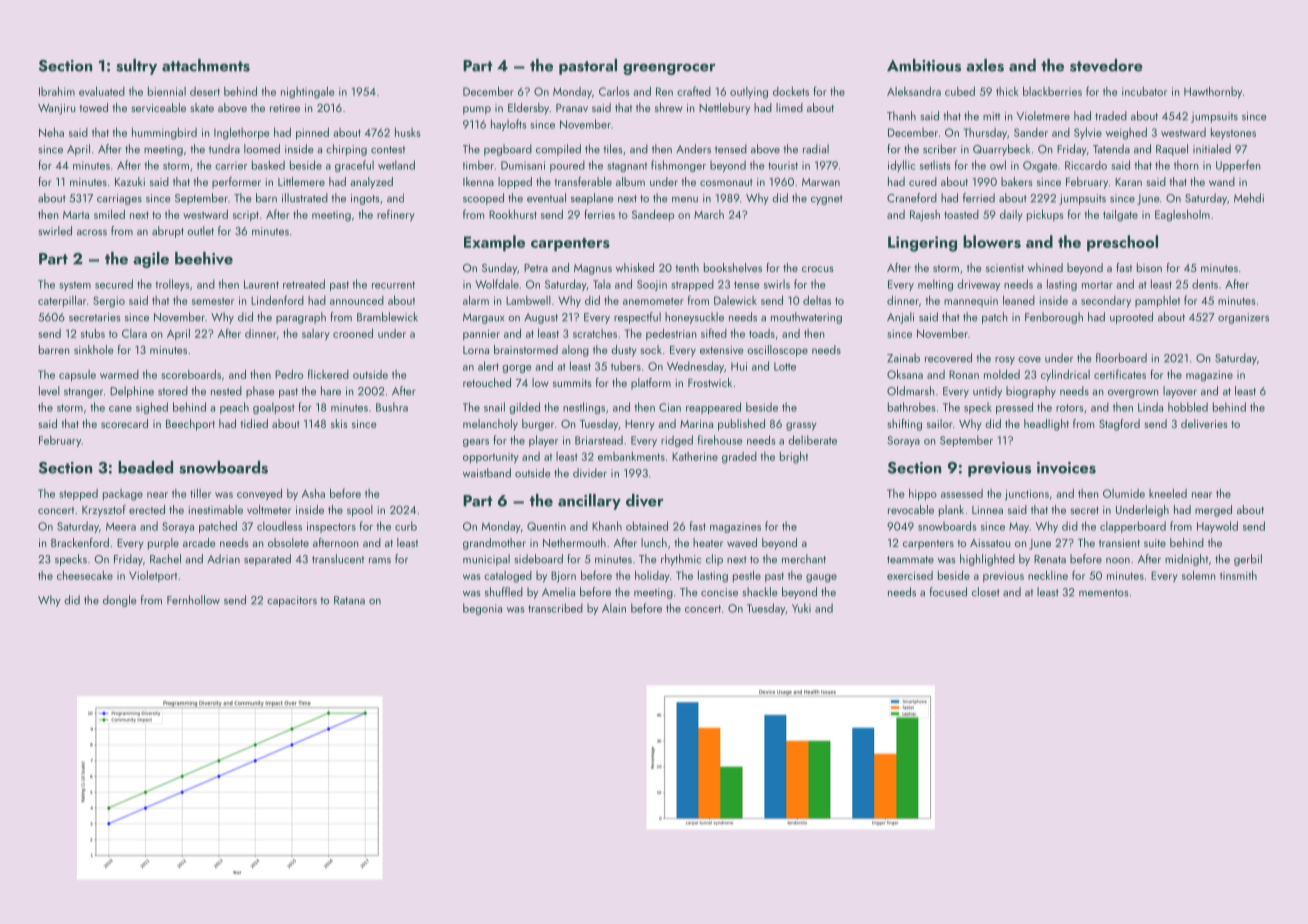  What do you see at coordinates (172, 285) in the screenshot?
I see `trolleys` at bounding box center [172, 285].
